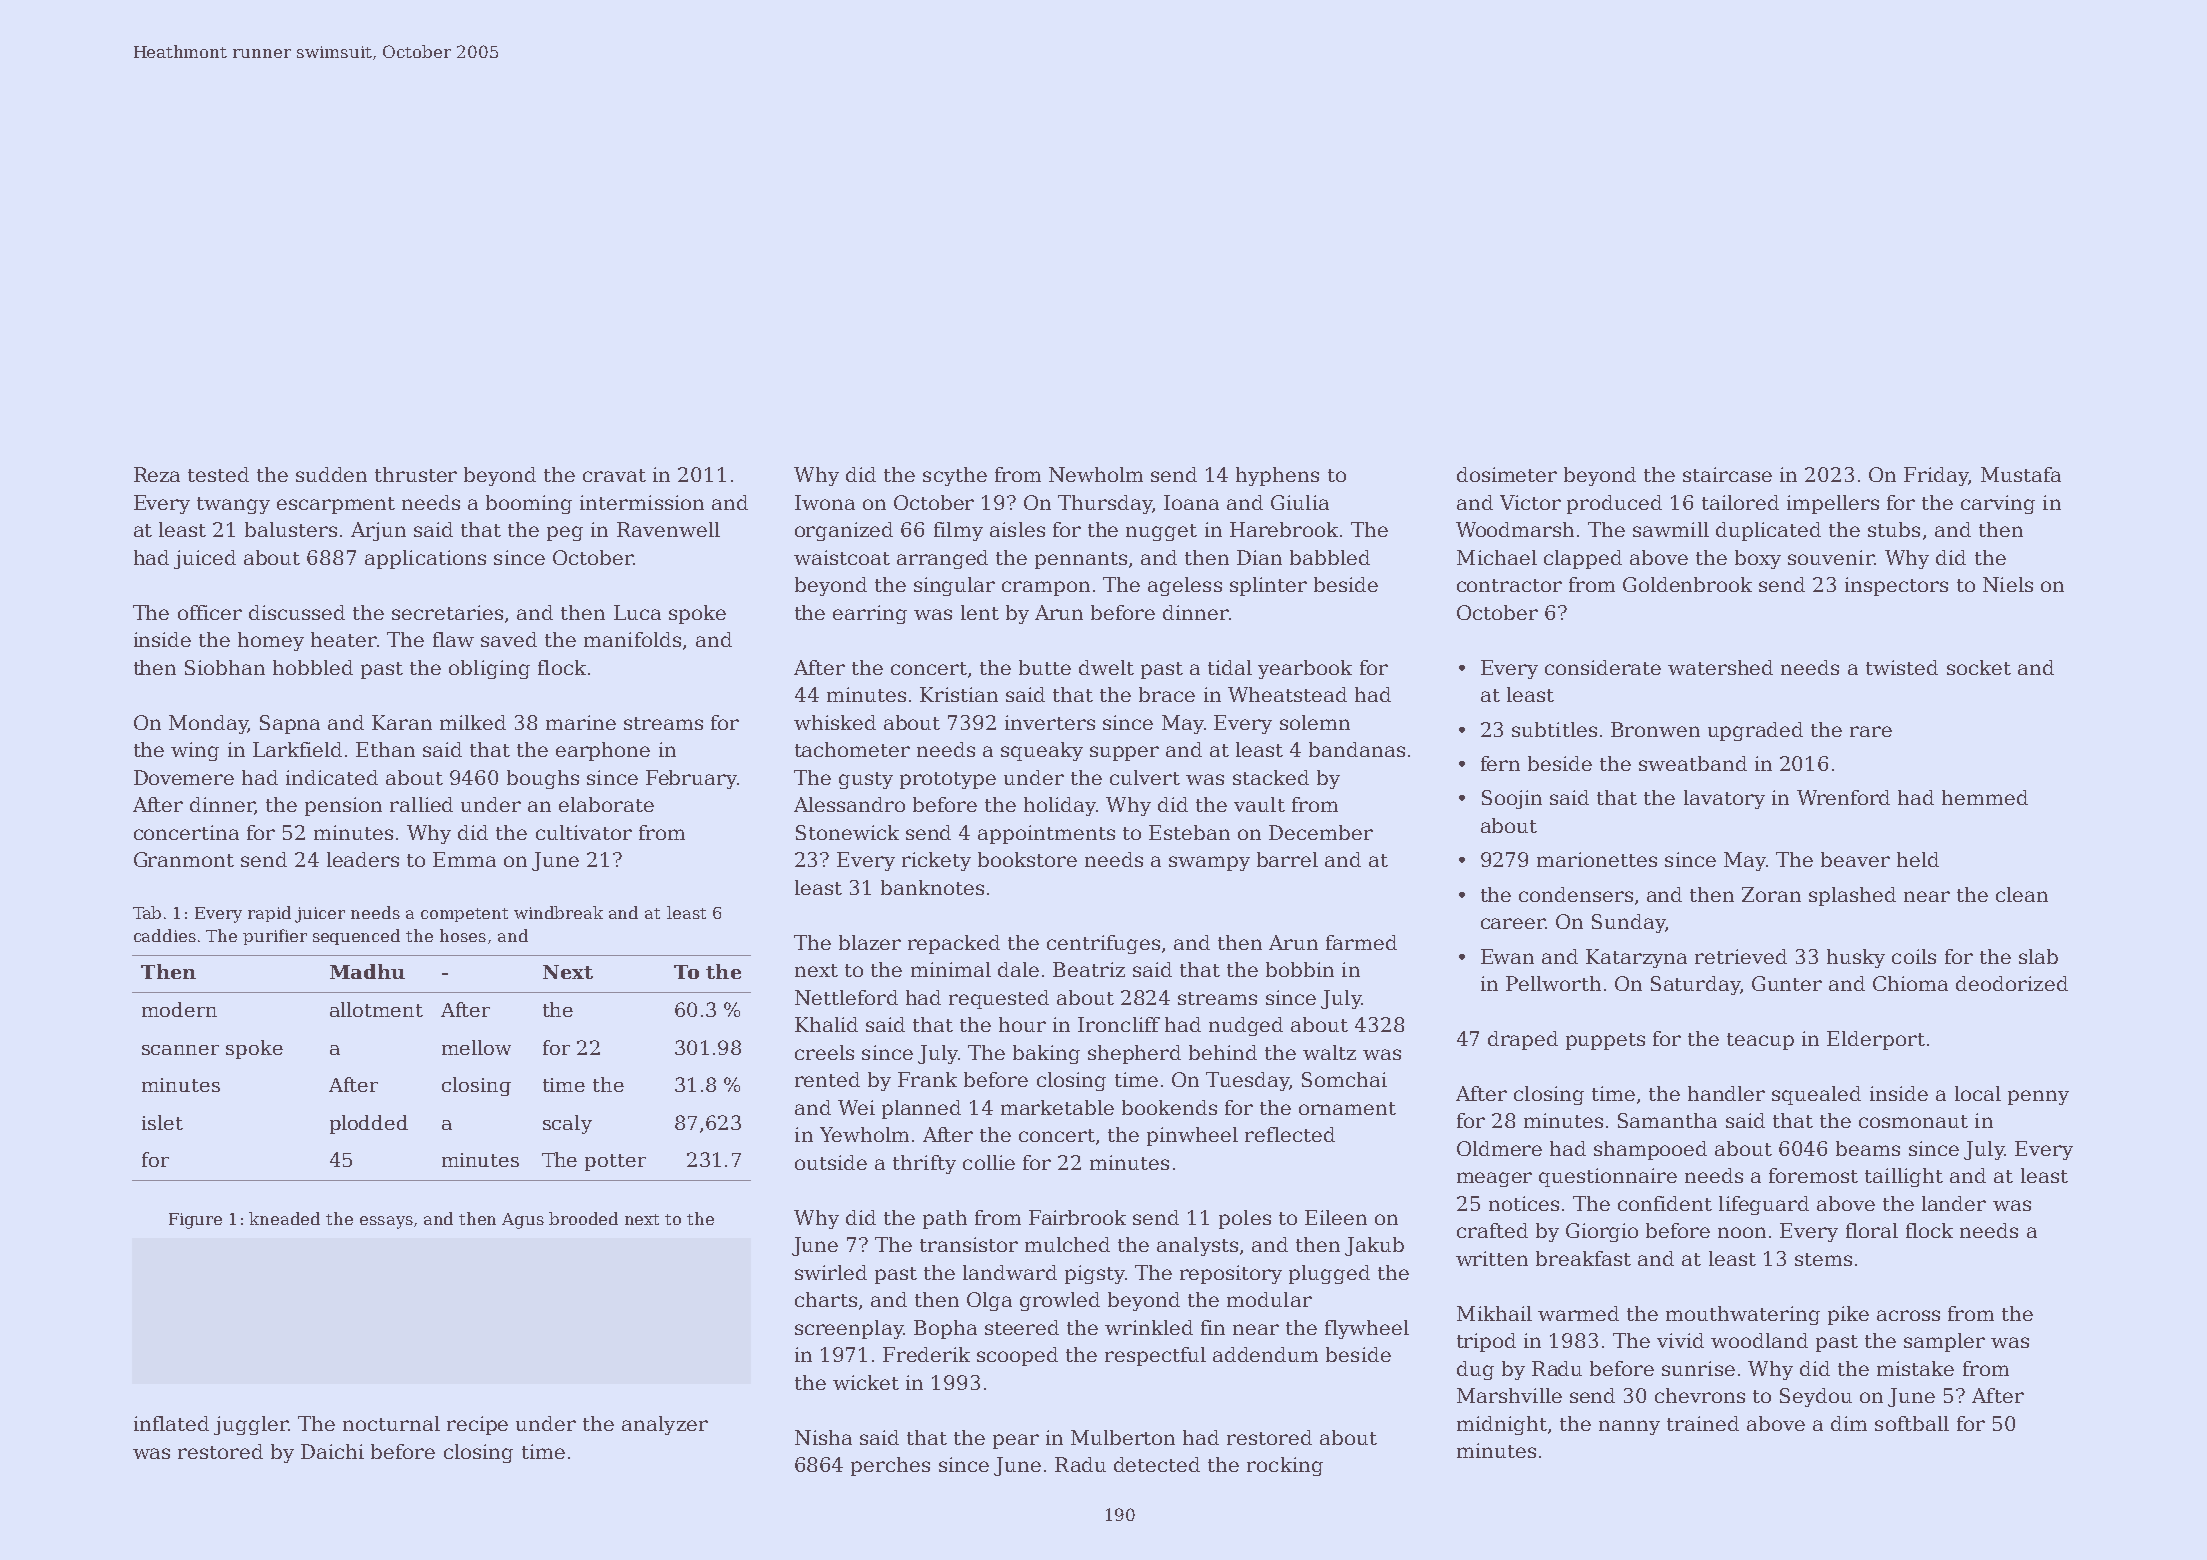  I want to click on baking, so click(1046, 1054).
